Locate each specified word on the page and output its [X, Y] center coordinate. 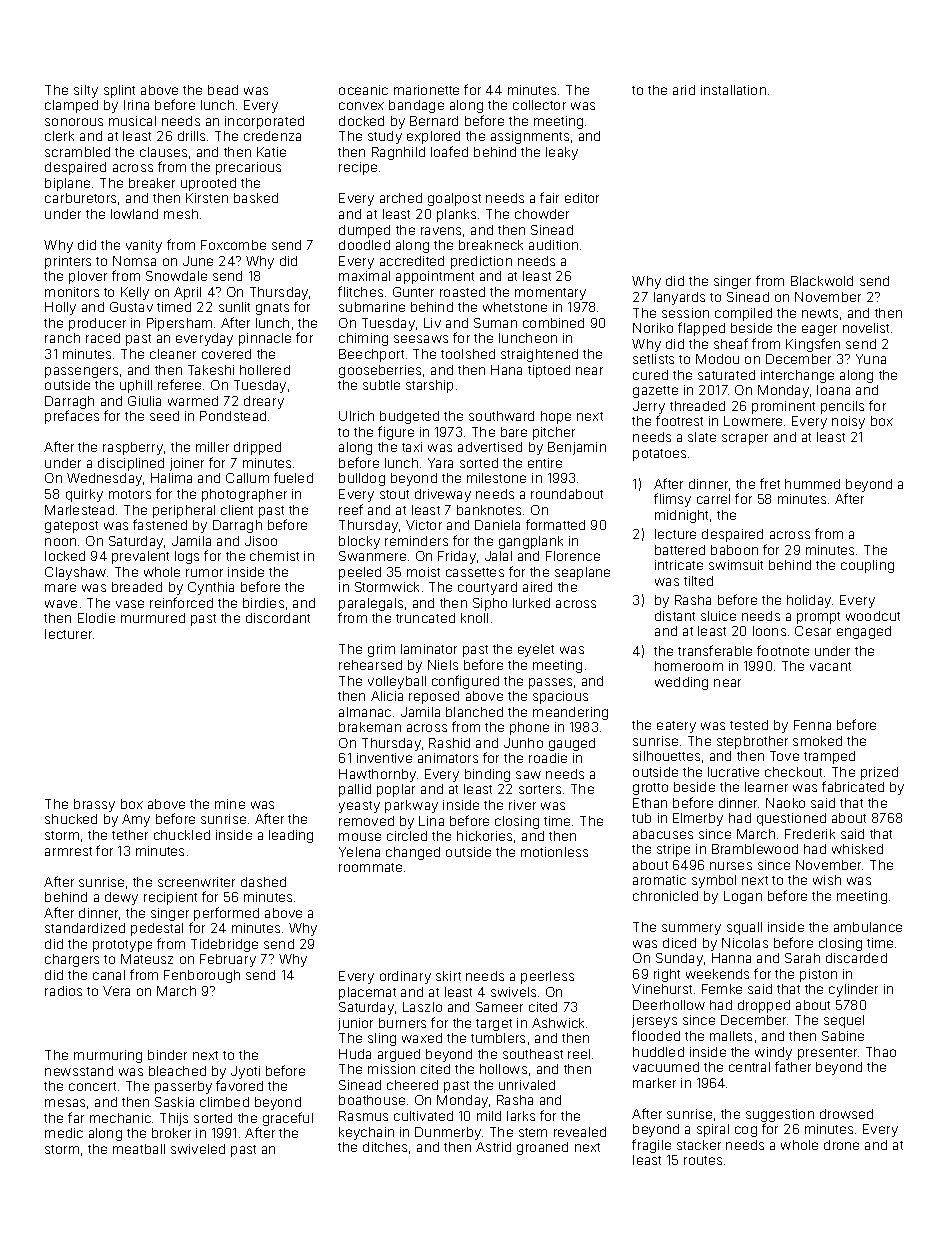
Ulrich [356, 416]
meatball [139, 1149]
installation [733, 90]
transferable [715, 650]
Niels [443, 665]
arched [401, 198]
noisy [848, 422]
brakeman [370, 727]
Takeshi [211, 370]
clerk [59, 136]
